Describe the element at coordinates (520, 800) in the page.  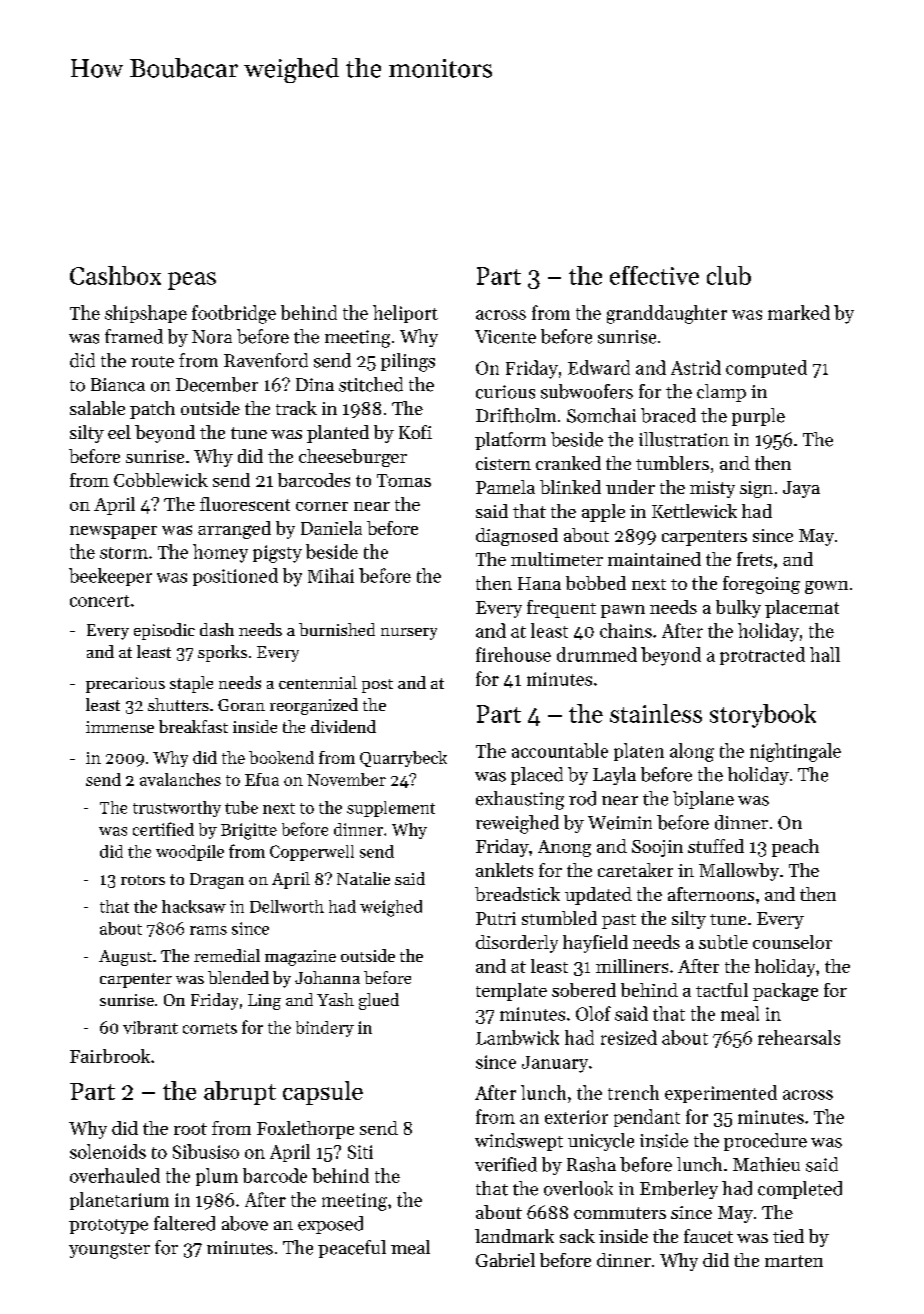
I see `exhausting` at that location.
